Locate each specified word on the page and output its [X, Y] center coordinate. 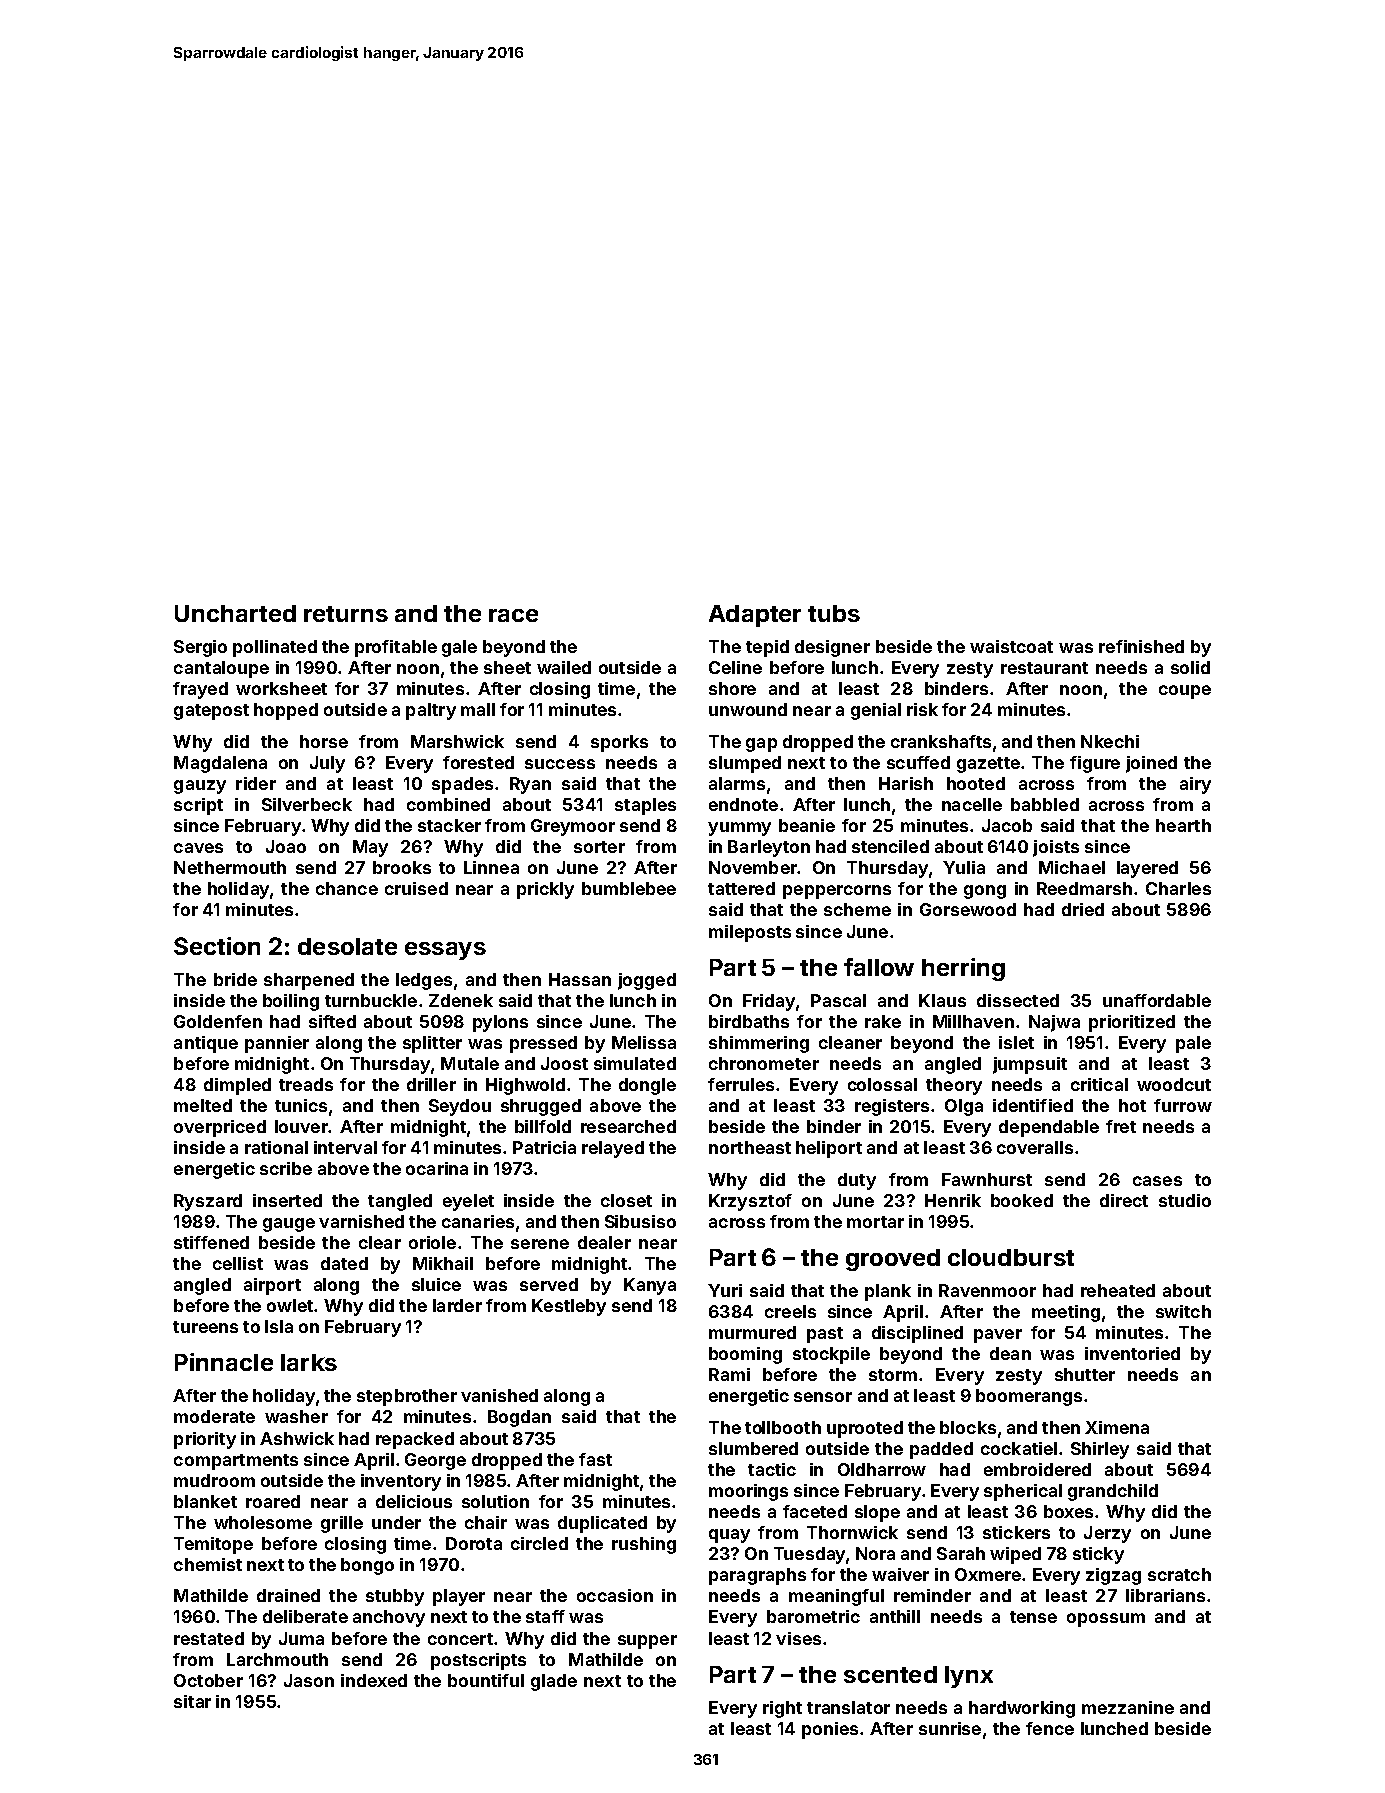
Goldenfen [218, 1021]
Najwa [1054, 1023]
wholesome [263, 1522]
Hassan [580, 979]
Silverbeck [307, 804]
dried [1083, 909]
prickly [545, 890]
